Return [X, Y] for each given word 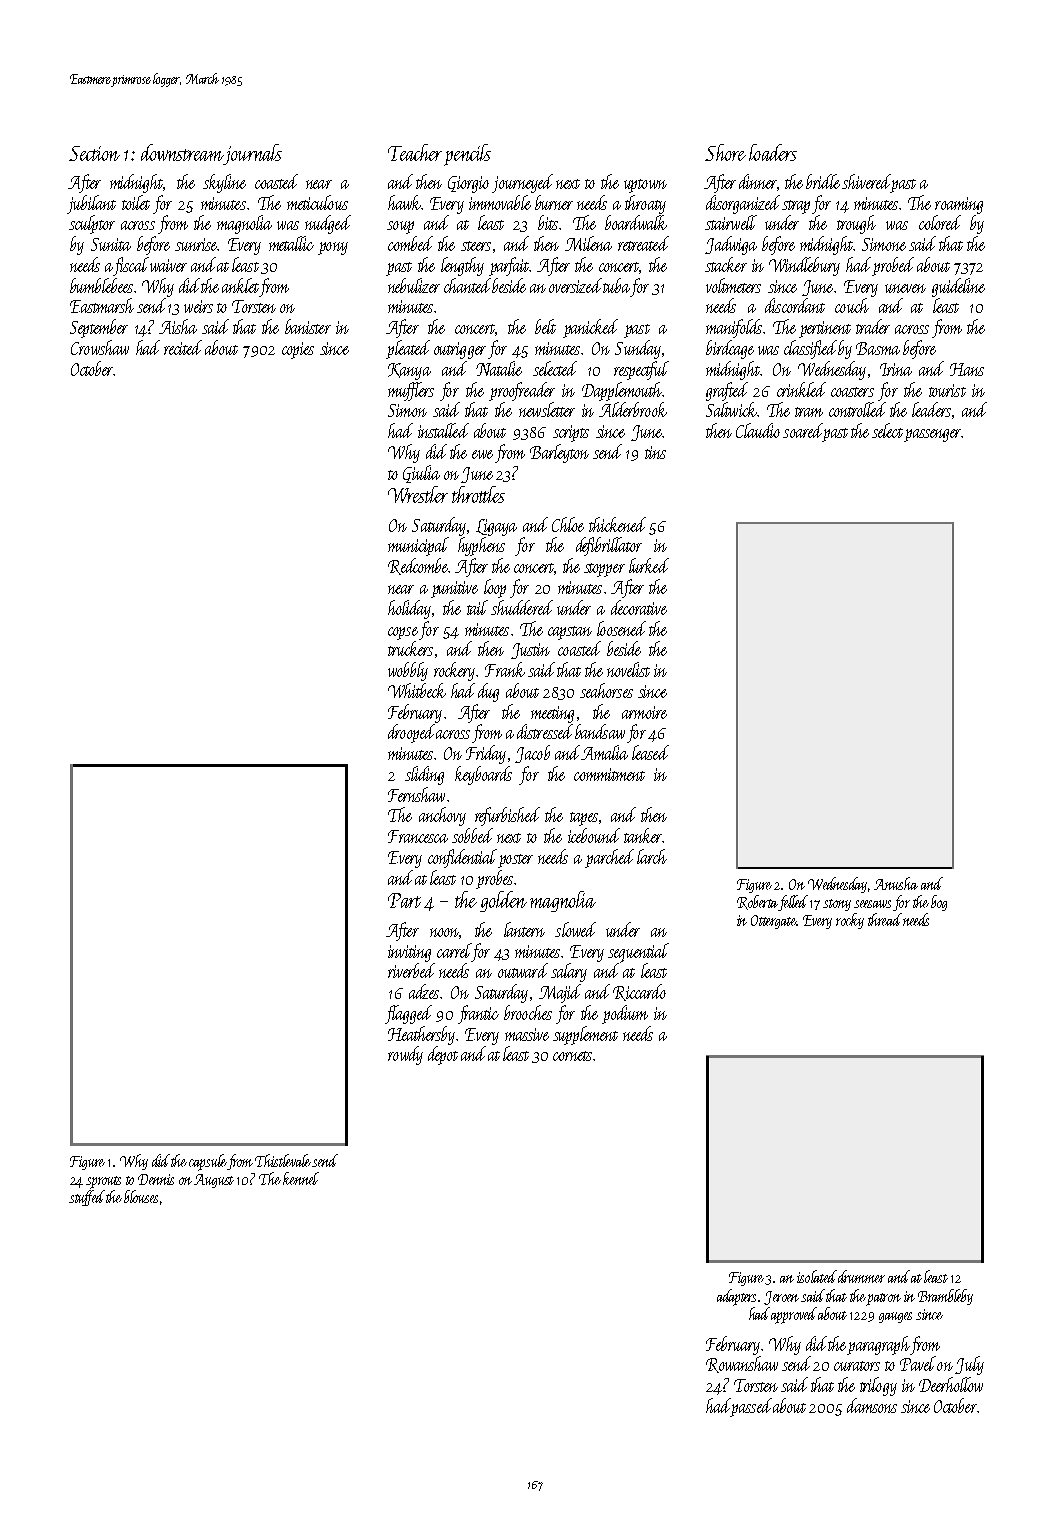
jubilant [91, 204]
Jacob [532, 754]
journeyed [522, 183]
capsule [208, 1162]
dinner [758, 182]
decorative [639, 607]
